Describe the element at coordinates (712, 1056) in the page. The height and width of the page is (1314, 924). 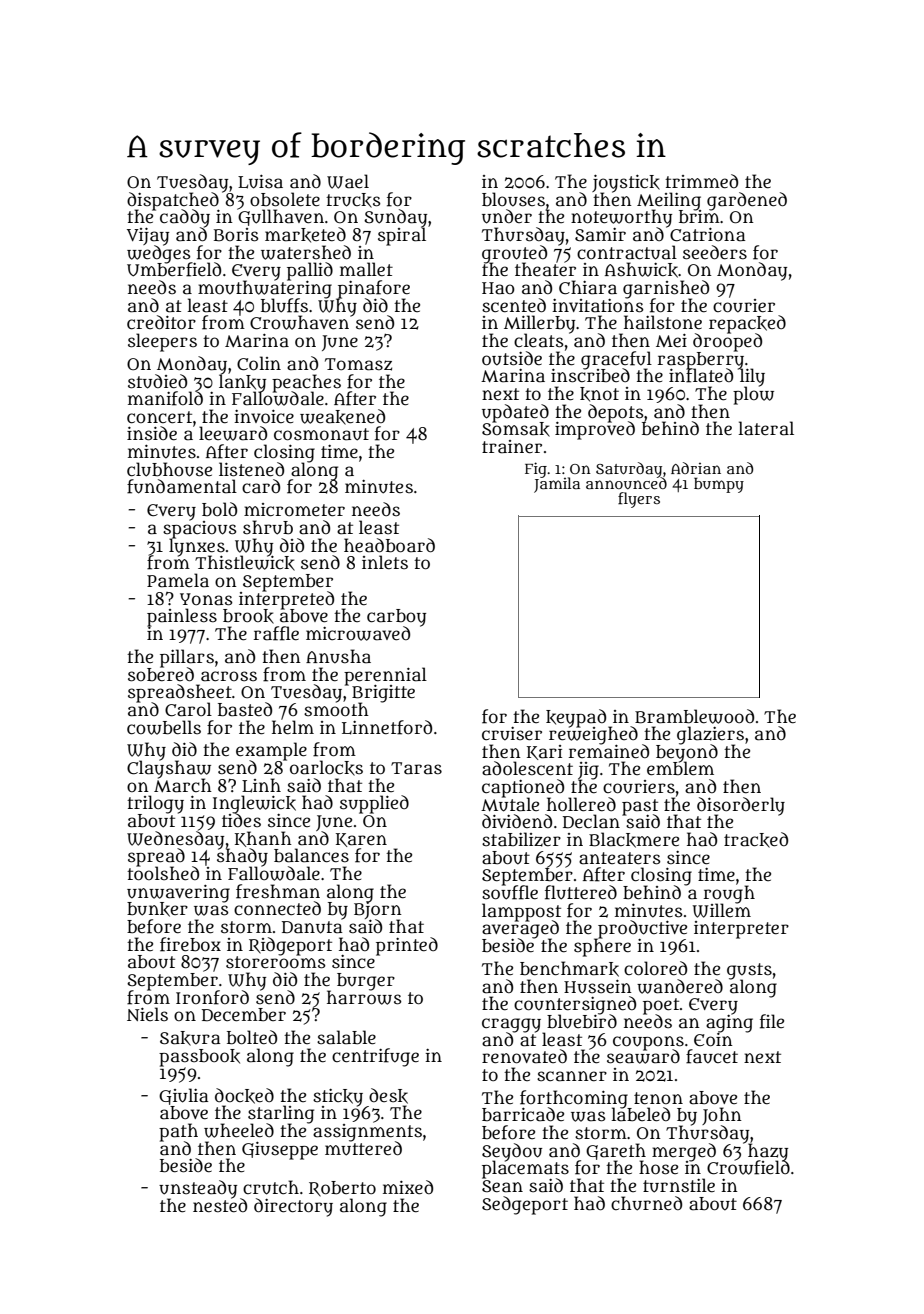
I see `faucet` at that location.
